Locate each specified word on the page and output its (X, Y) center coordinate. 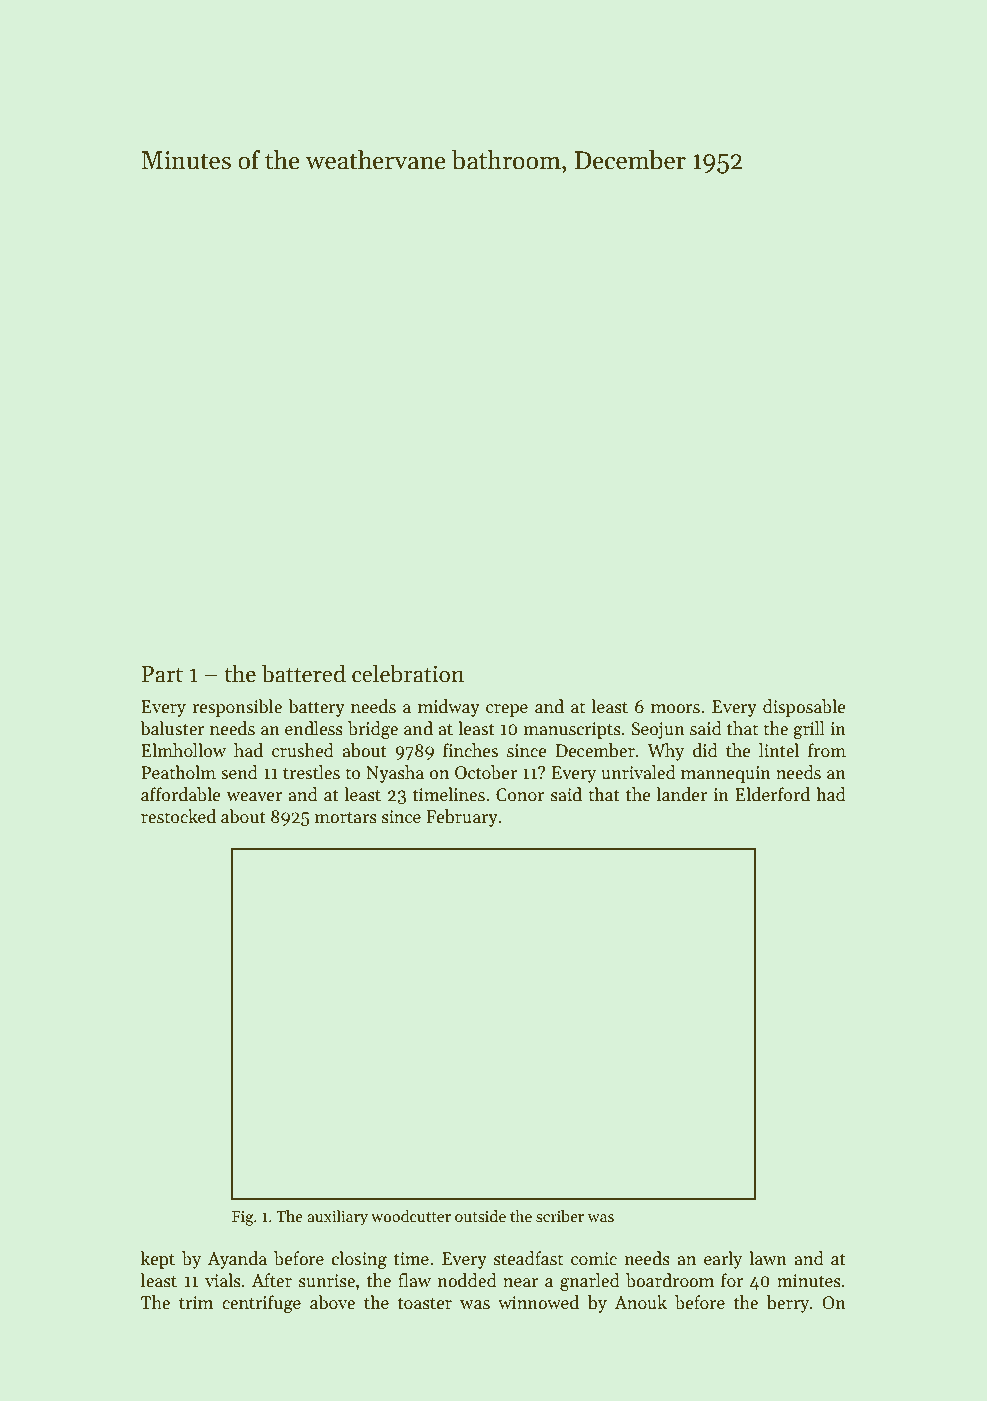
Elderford (772, 794)
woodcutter (411, 1216)
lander (681, 794)
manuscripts (572, 730)
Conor (520, 795)
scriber (560, 1216)
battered (304, 673)
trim (196, 1303)
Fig (243, 1218)
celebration (408, 673)
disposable (804, 708)
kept (158, 1260)
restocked (178, 816)
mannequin (726, 774)
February (462, 818)
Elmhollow (183, 750)
